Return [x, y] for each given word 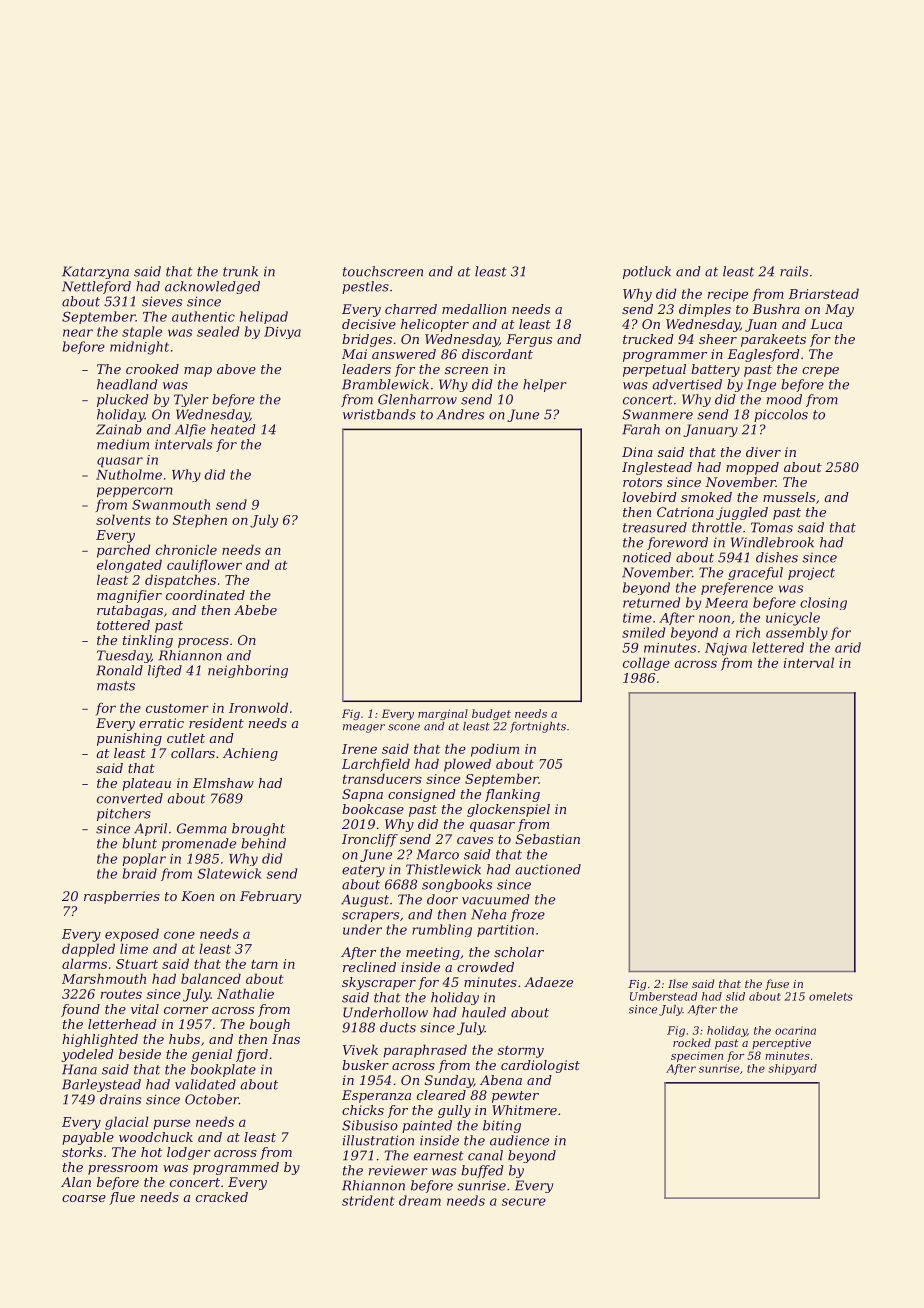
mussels [789, 497]
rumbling [442, 930]
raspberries [122, 897]
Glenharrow [417, 399]
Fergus [529, 340]
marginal [443, 714]
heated [233, 429]
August [365, 900]
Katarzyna [95, 272]
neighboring [248, 671]
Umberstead [664, 996]
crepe [820, 372]
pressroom [123, 1170]
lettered [778, 647]
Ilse [678, 983]
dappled [88, 950]
